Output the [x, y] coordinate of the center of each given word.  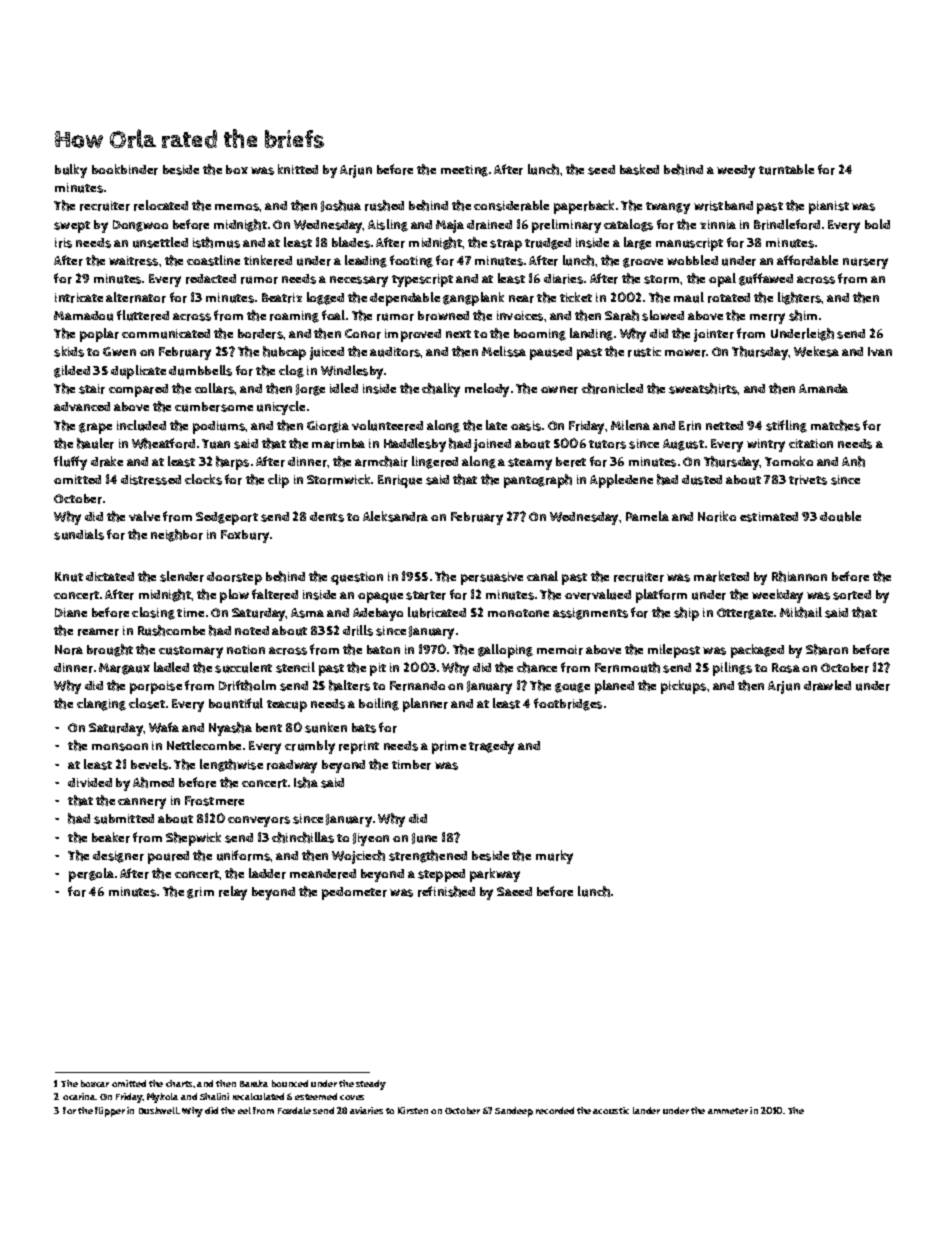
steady [371, 1085]
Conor [363, 334]
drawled [827, 685]
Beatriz [282, 298]
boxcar [95, 1083]
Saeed [514, 891]
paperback [584, 207]
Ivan [880, 351]
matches [835, 425]
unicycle [281, 408]
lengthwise [231, 765]
